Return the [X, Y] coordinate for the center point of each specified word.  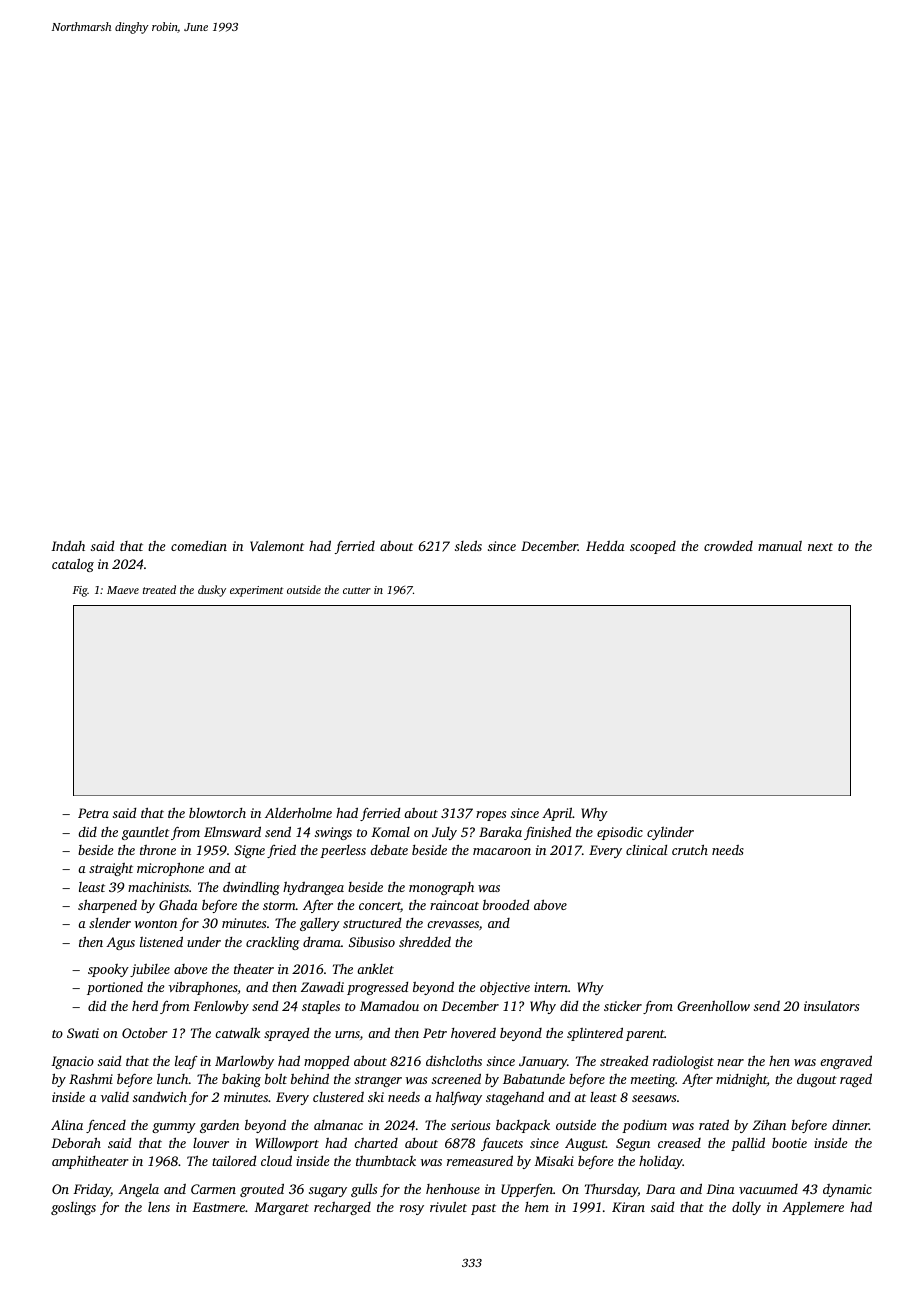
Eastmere [218, 1207]
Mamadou [389, 1006]
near [730, 1062]
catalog [73, 565]
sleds [468, 545]
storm [279, 906]
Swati [83, 1033]
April [557, 814]
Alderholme [298, 812]
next [820, 547]
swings [333, 833]
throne [158, 849]
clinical [646, 850]
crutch [690, 849]
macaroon [502, 851]
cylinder [670, 833]
